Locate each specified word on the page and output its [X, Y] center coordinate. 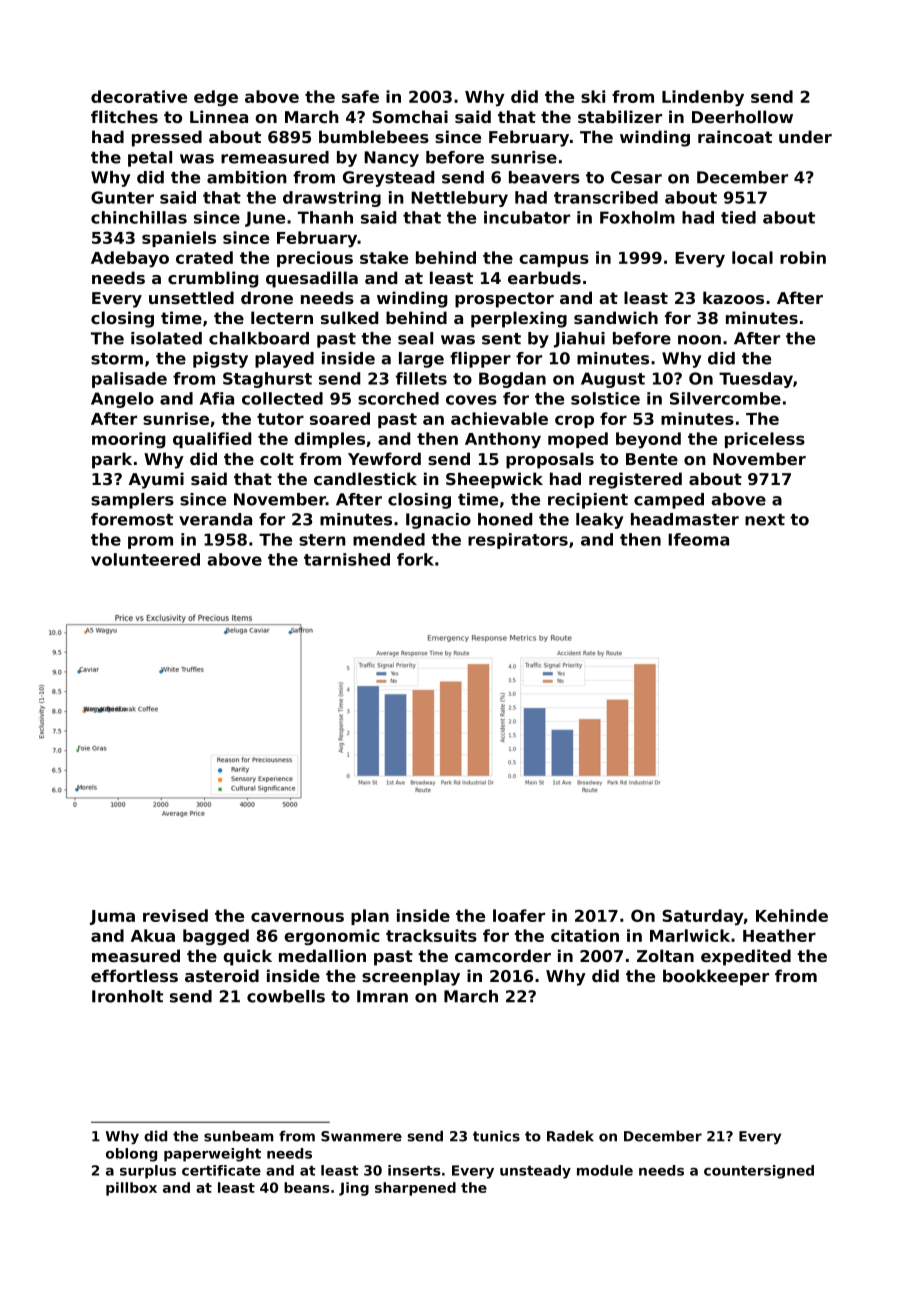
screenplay [411, 977]
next [765, 520]
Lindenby [703, 98]
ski [593, 96]
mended [389, 539]
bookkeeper [716, 977]
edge [216, 98]
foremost [132, 519]
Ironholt [127, 996]
